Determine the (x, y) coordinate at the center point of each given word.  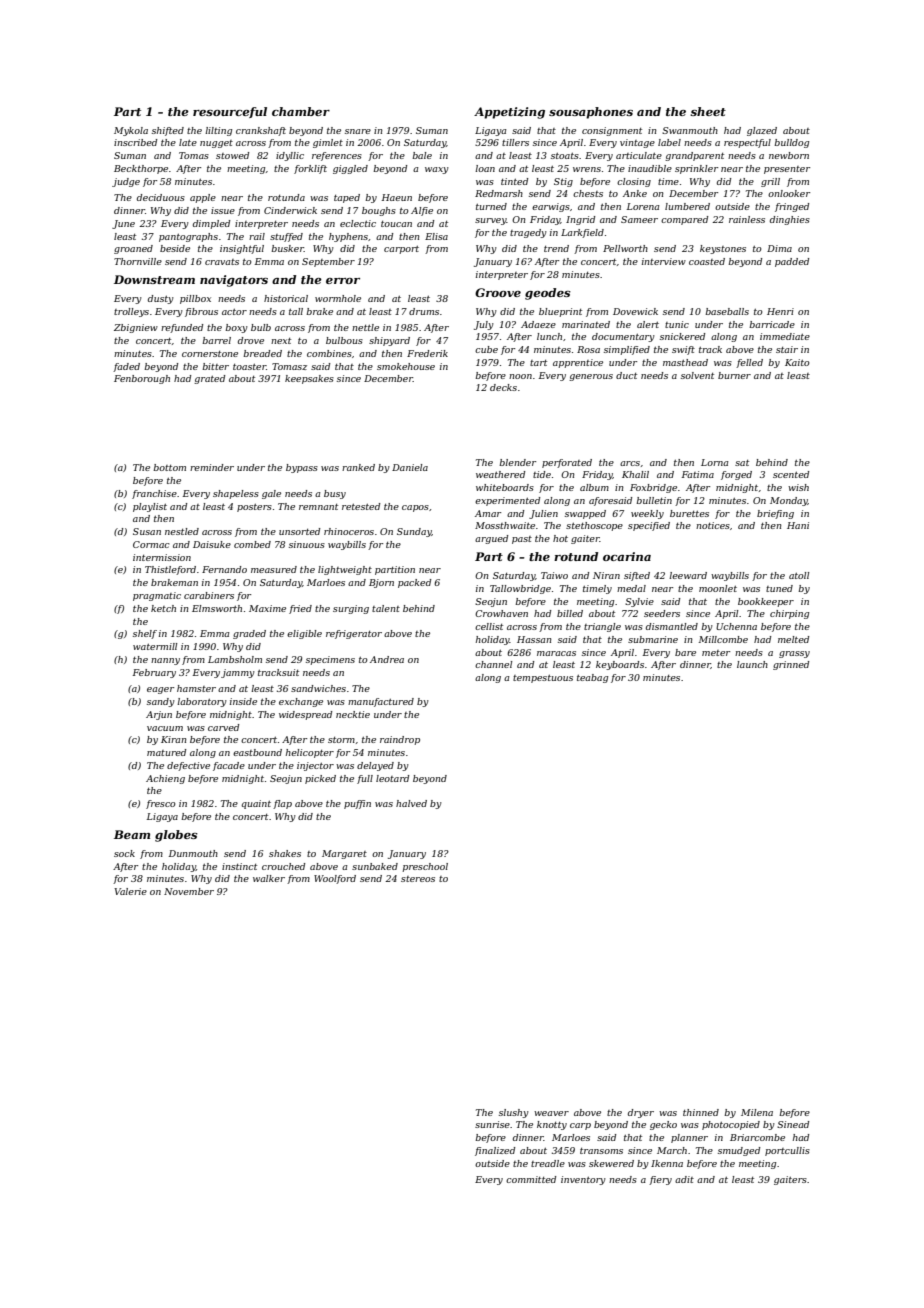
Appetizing (509, 113)
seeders (662, 613)
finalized (495, 1151)
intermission (162, 557)
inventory (583, 1180)
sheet (708, 111)
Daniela (410, 467)
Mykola (131, 131)
